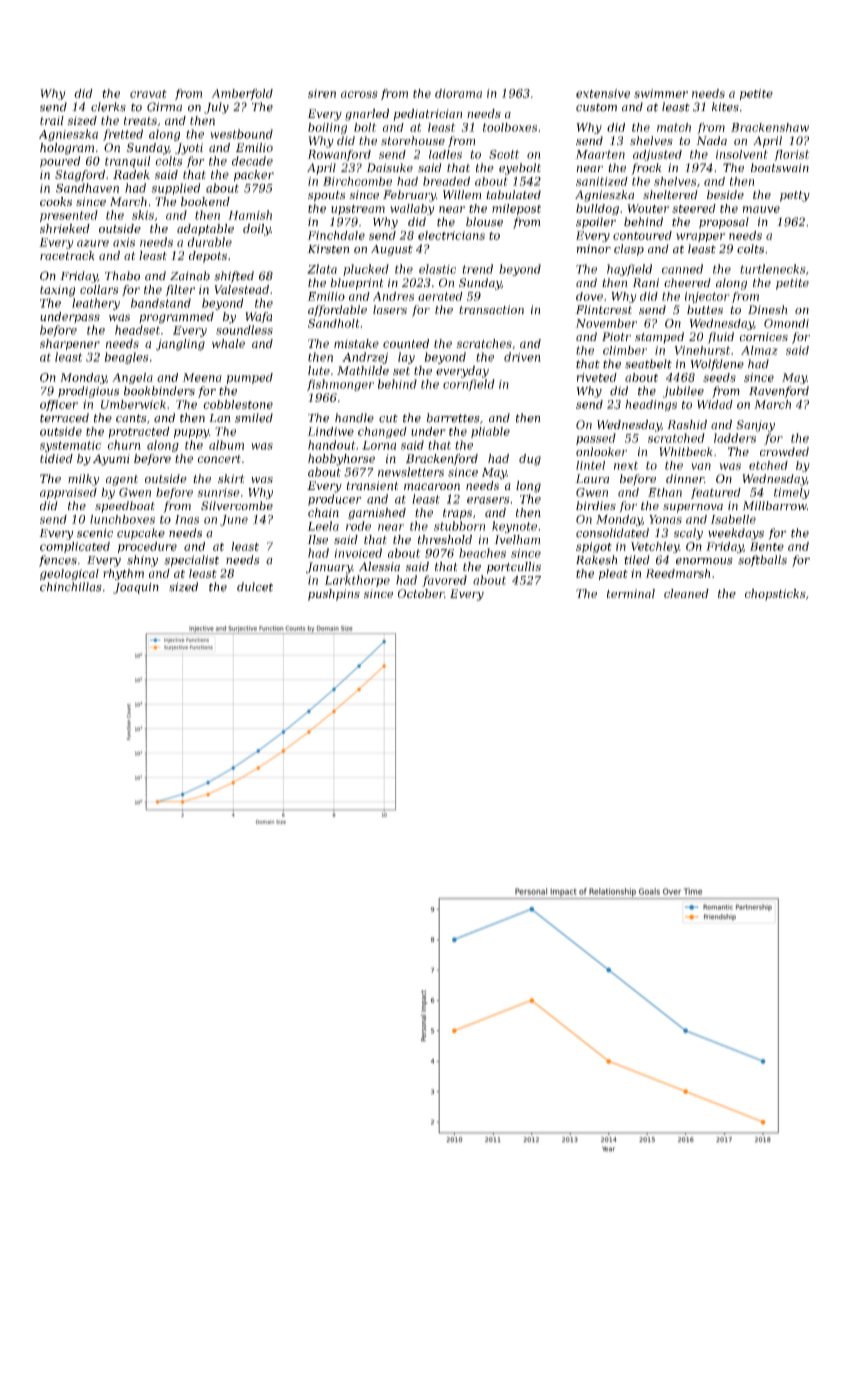  Describe the element at coordinates (241, 134) in the image. I see `westbound` at that location.
